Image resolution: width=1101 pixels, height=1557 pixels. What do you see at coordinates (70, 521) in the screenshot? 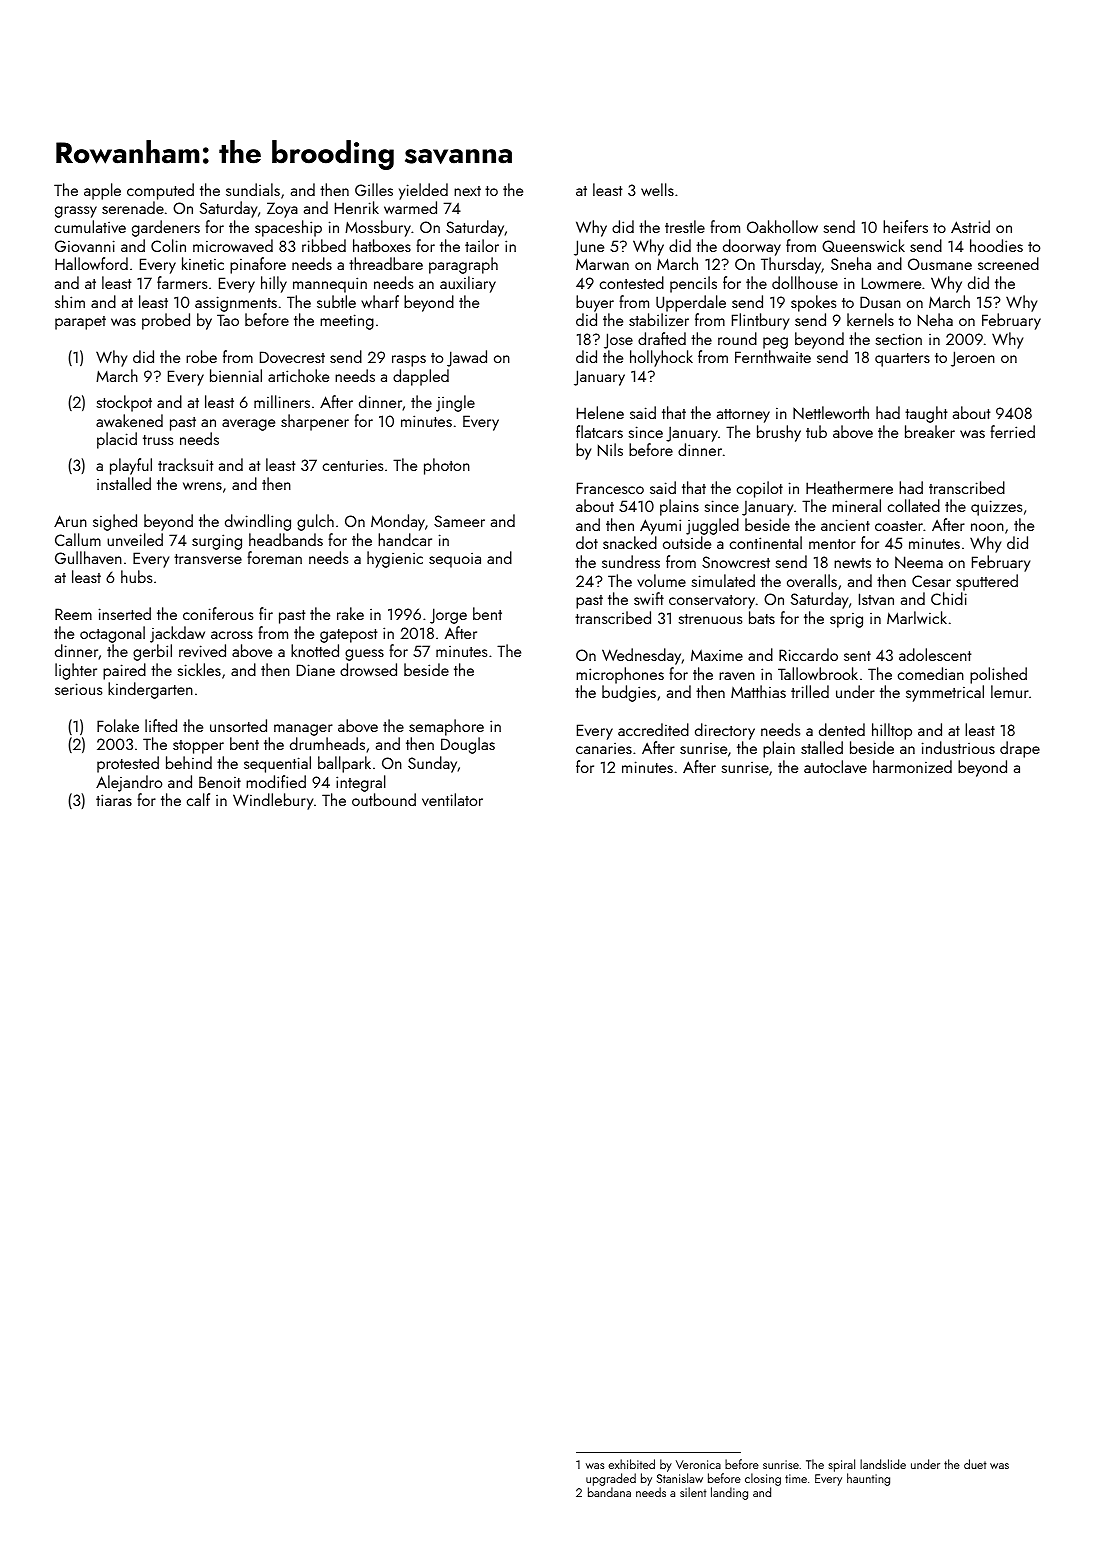
I see `Arun` at bounding box center [70, 521].
